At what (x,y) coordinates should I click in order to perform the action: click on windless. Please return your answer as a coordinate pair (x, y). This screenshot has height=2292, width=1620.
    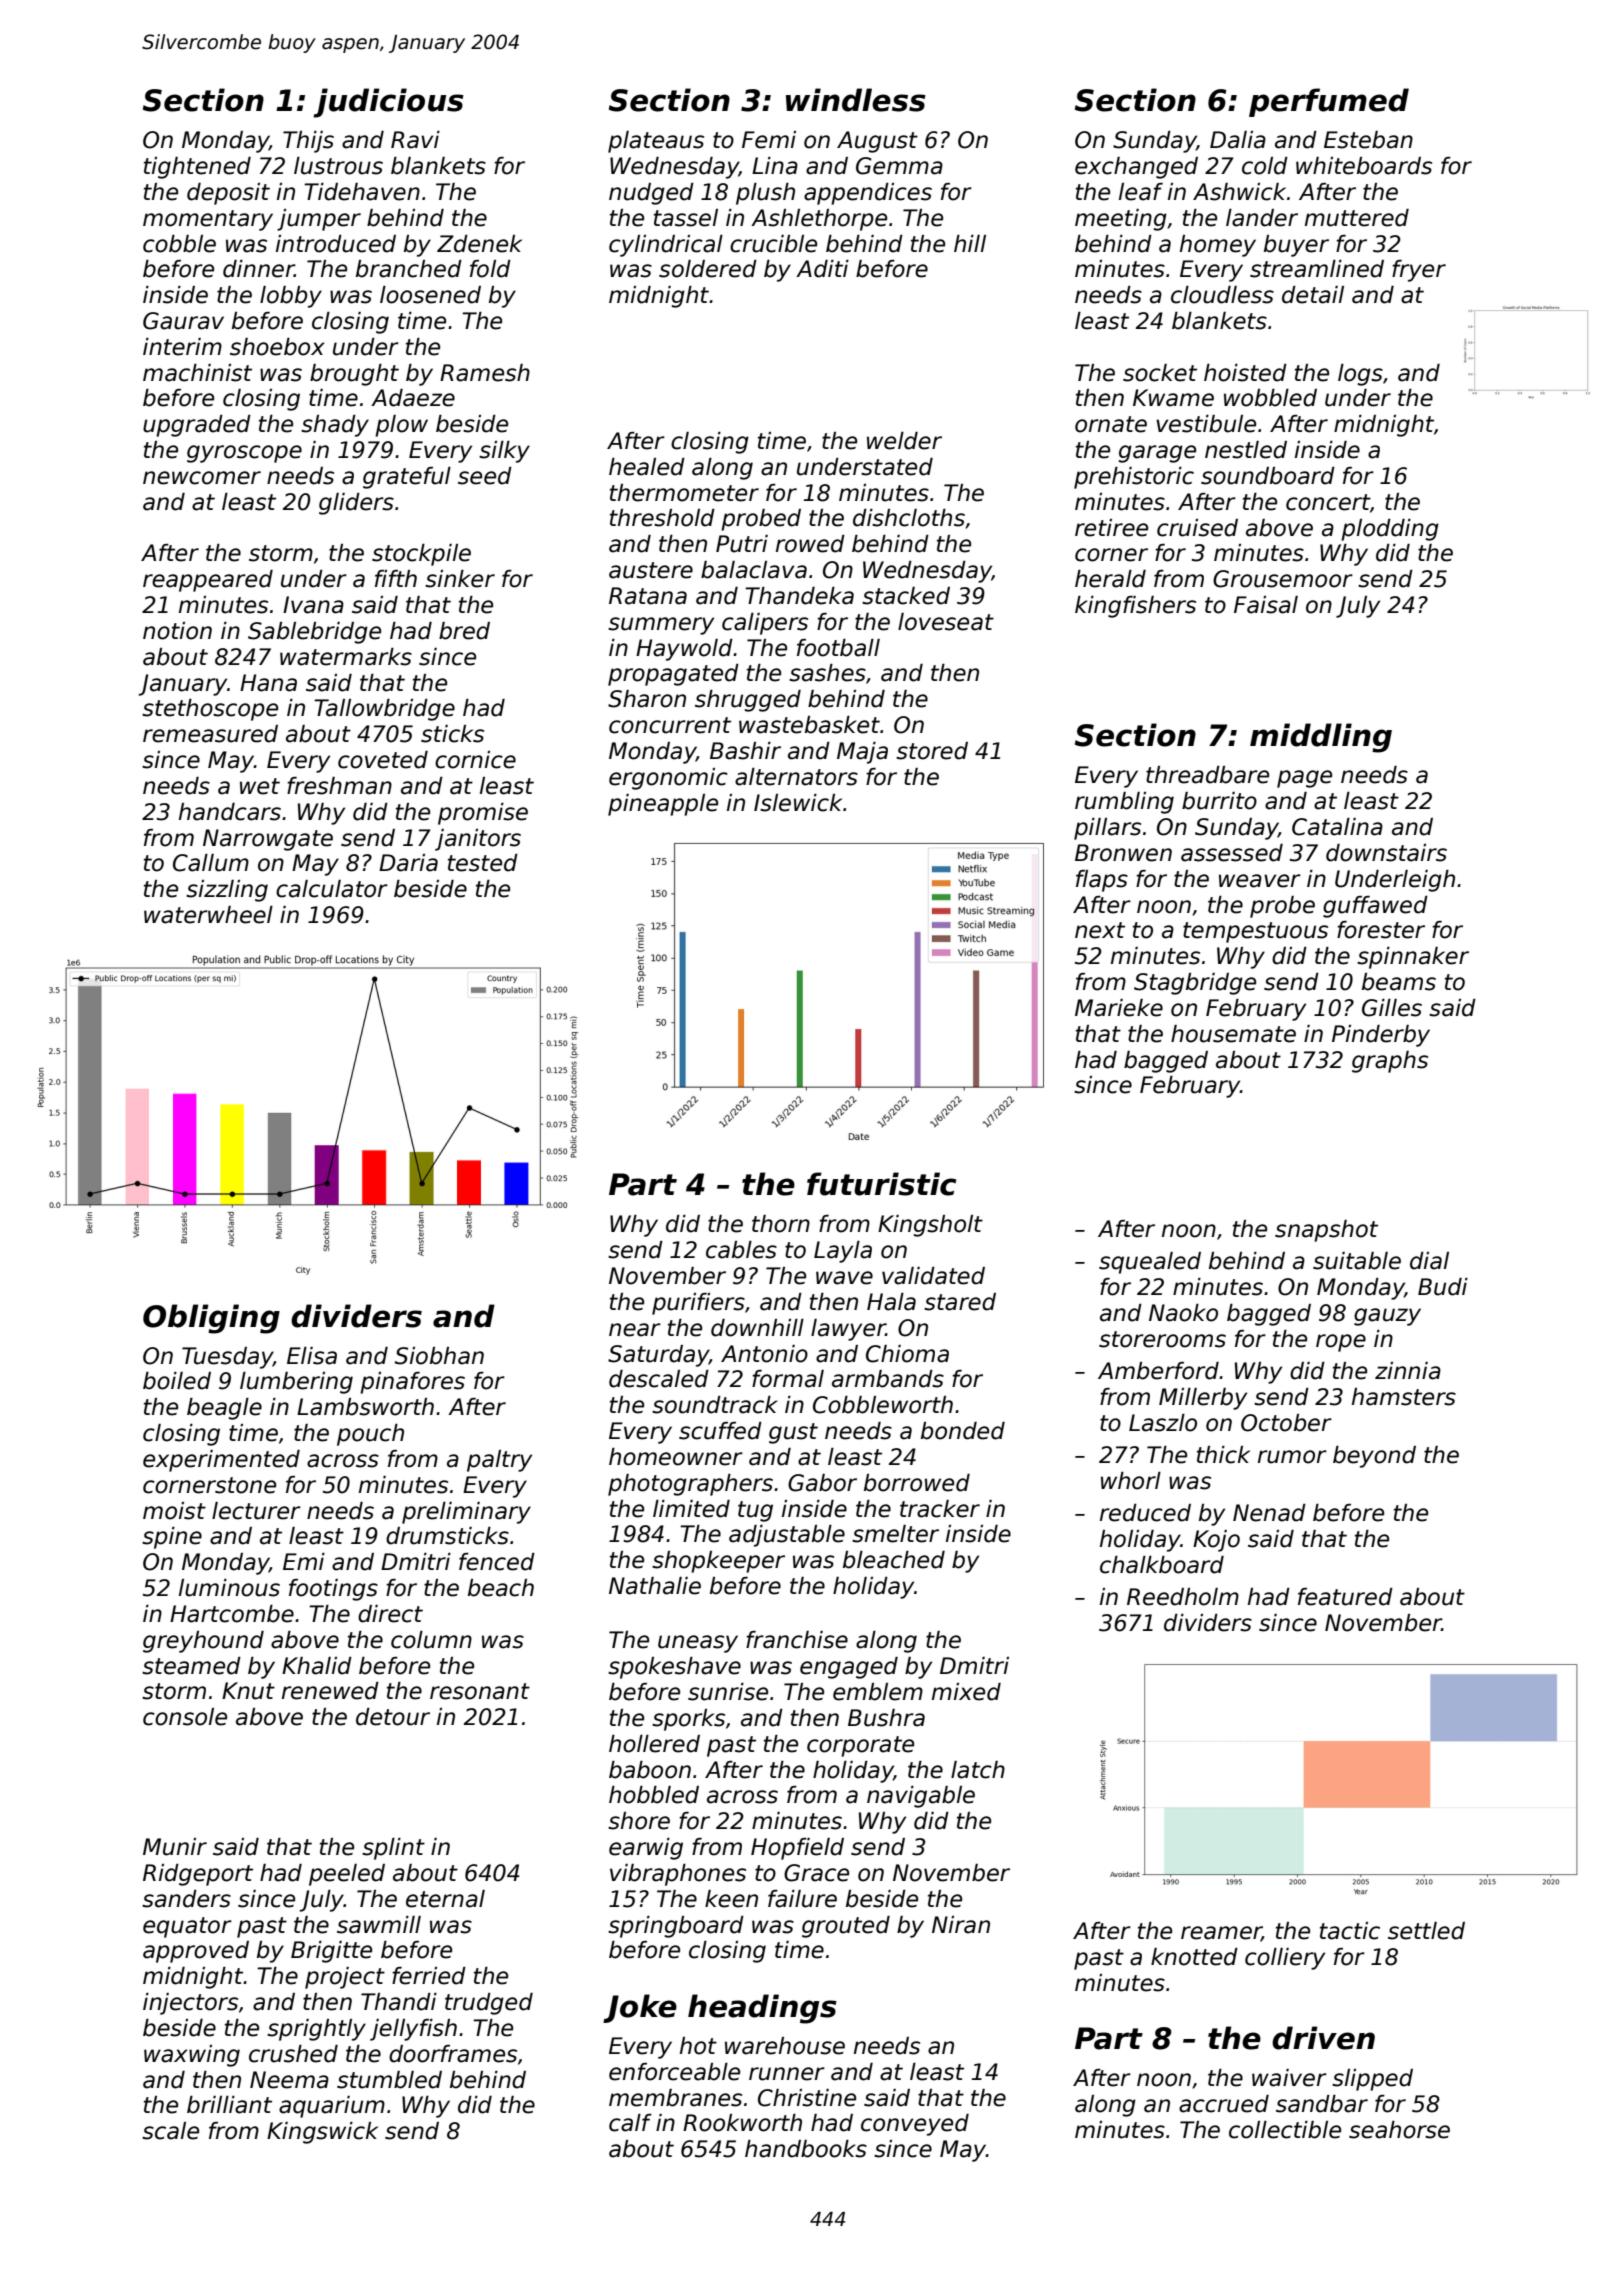
    Looking at the image, I should click on (856, 100).
